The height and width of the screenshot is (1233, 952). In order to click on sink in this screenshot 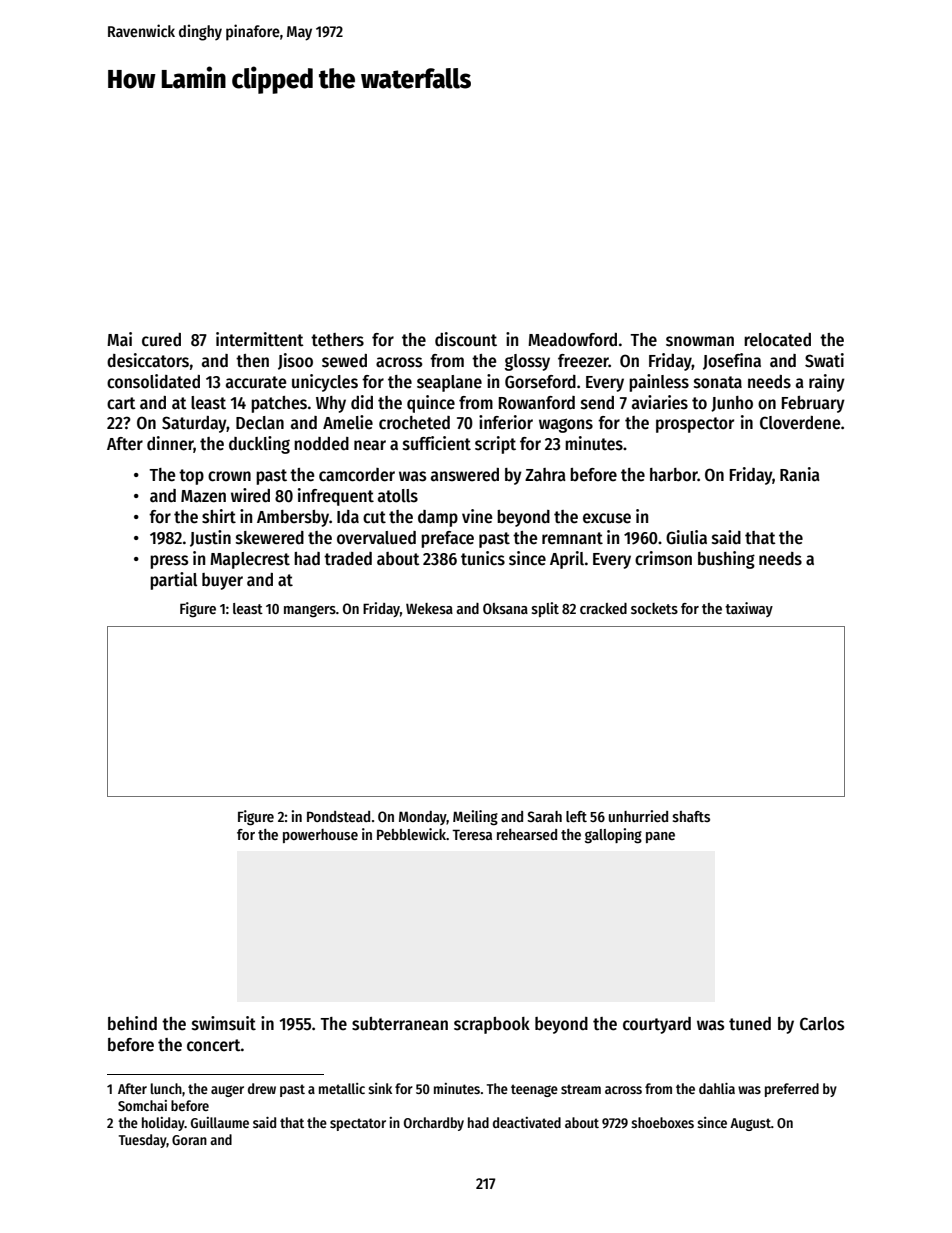, I will do `click(380, 1088)`.
